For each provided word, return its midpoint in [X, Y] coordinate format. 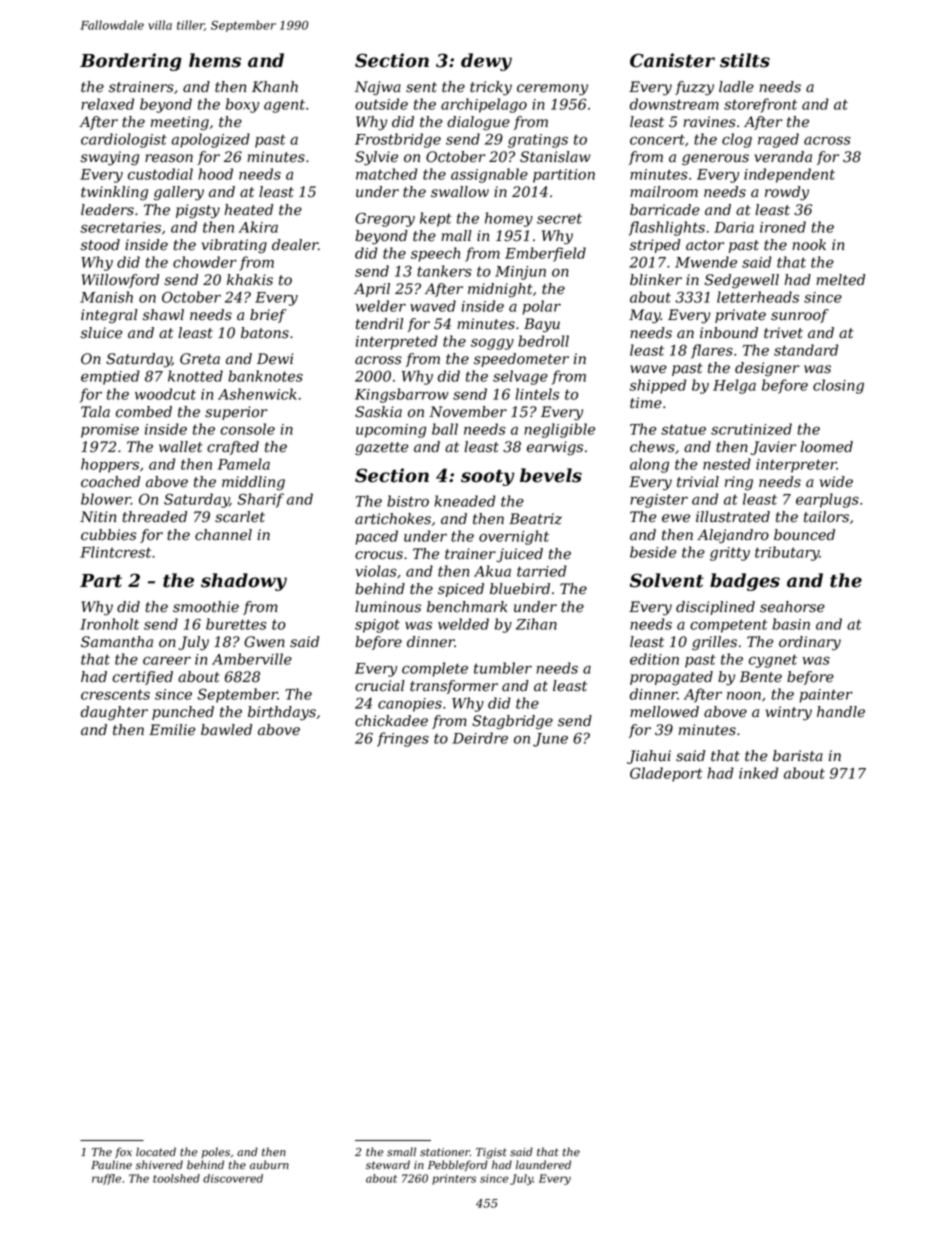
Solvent [667, 580]
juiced [520, 555]
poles [216, 1152]
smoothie [206, 607]
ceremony [552, 90]
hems [215, 60]
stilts [745, 60]
